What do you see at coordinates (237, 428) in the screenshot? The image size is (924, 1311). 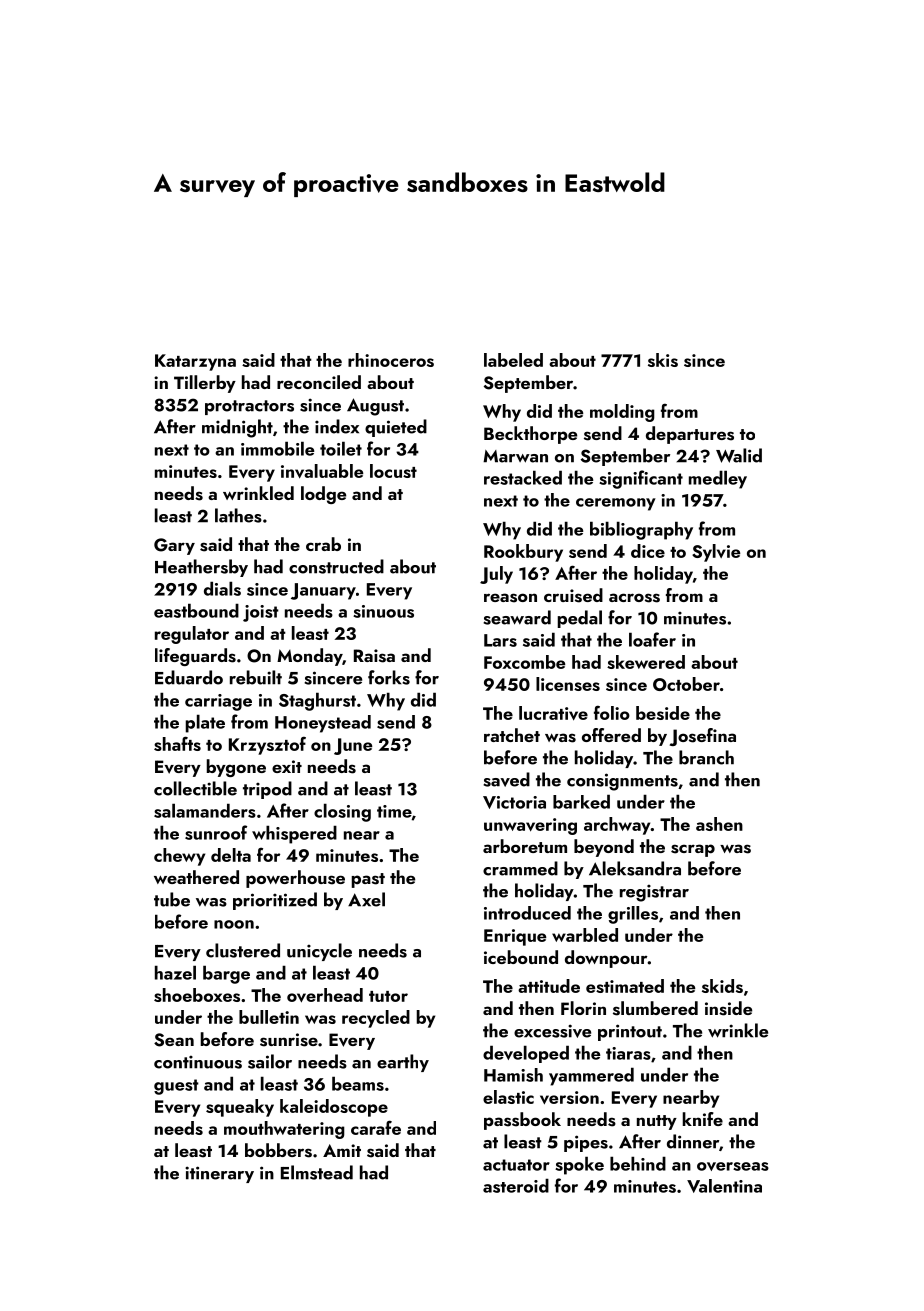 I see `midnight` at bounding box center [237, 428].
